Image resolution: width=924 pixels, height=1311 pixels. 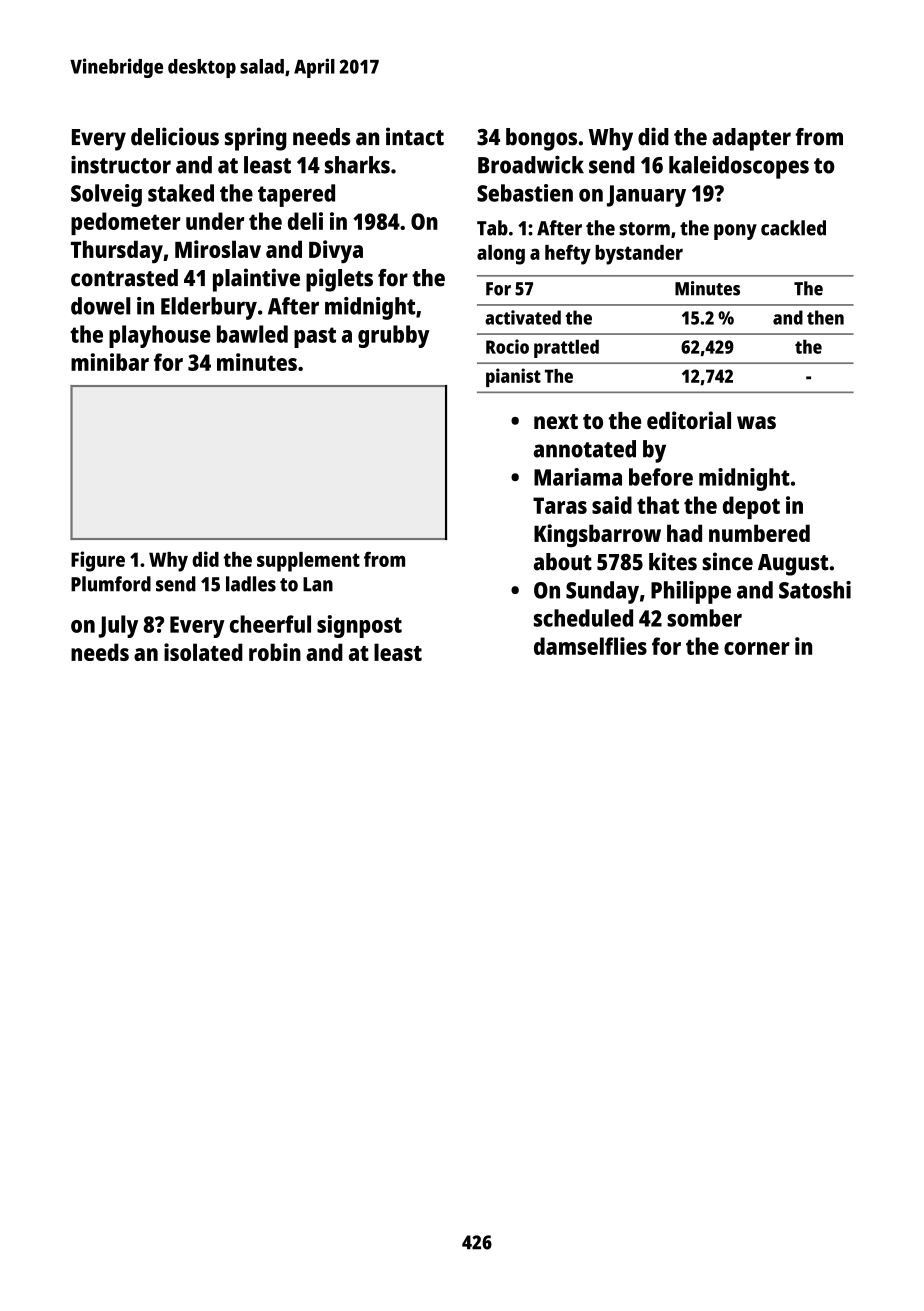 What do you see at coordinates (689, 420) in the screenshot?
I see `editorial` at bounding box center [689, 420].
